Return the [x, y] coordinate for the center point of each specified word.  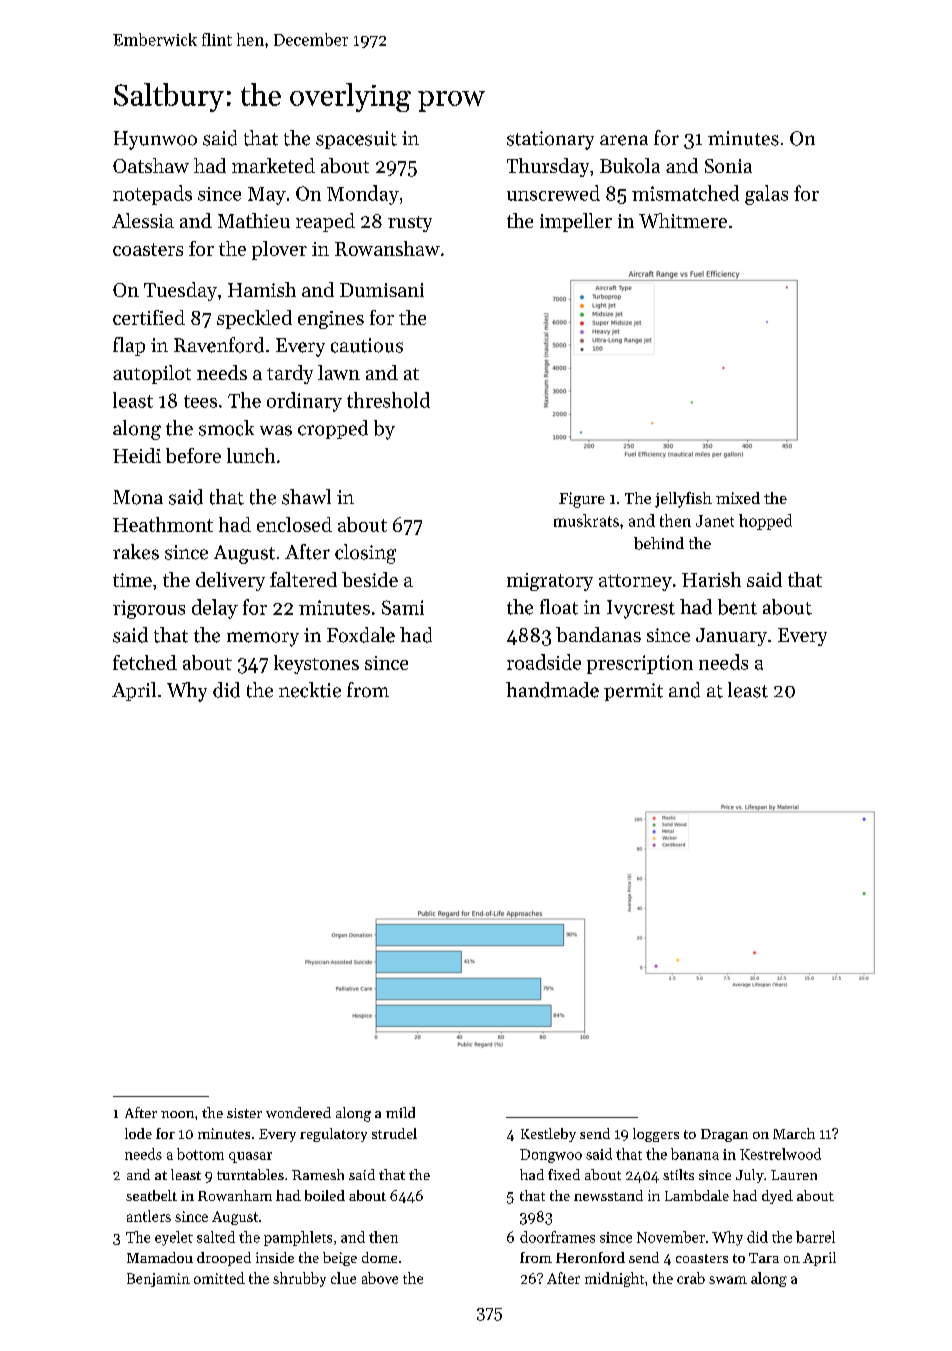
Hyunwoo [155, 140]
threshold [388, 400]
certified [149, 317]
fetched [145, 662]
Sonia [728, 166]
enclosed [294, 524]
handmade [552, 690]
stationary [550, 140]
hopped [765, 522]
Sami [403, 607]
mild [400, 1112]
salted [216, 1237]
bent [737, 607]
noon [177, 1114]
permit [633, 692]
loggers [656, 1135]
